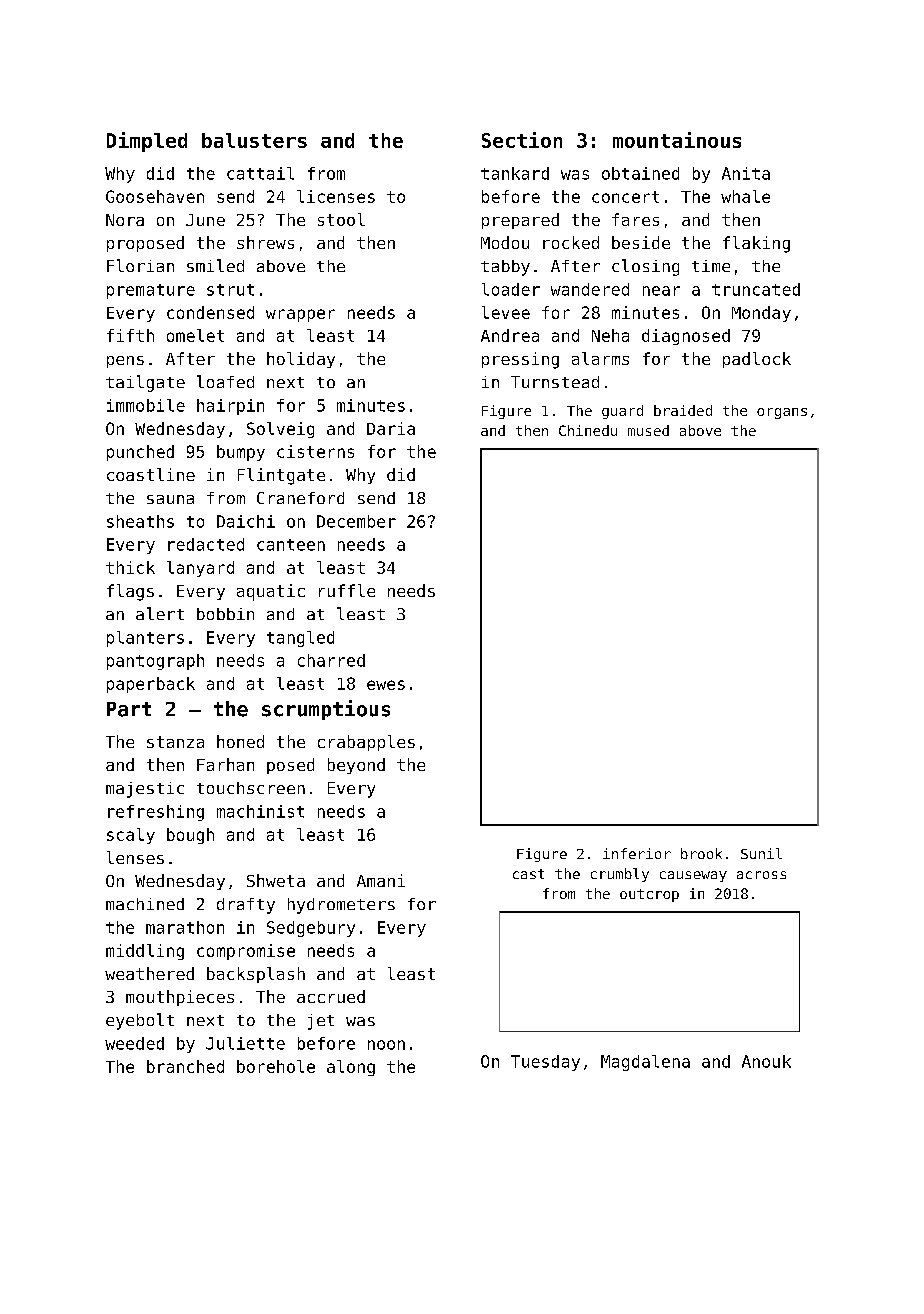  What do you see at coordinates (645, 1063) in the screenshot?
I see `Magdalena` at bounding box center [645, 1063].
